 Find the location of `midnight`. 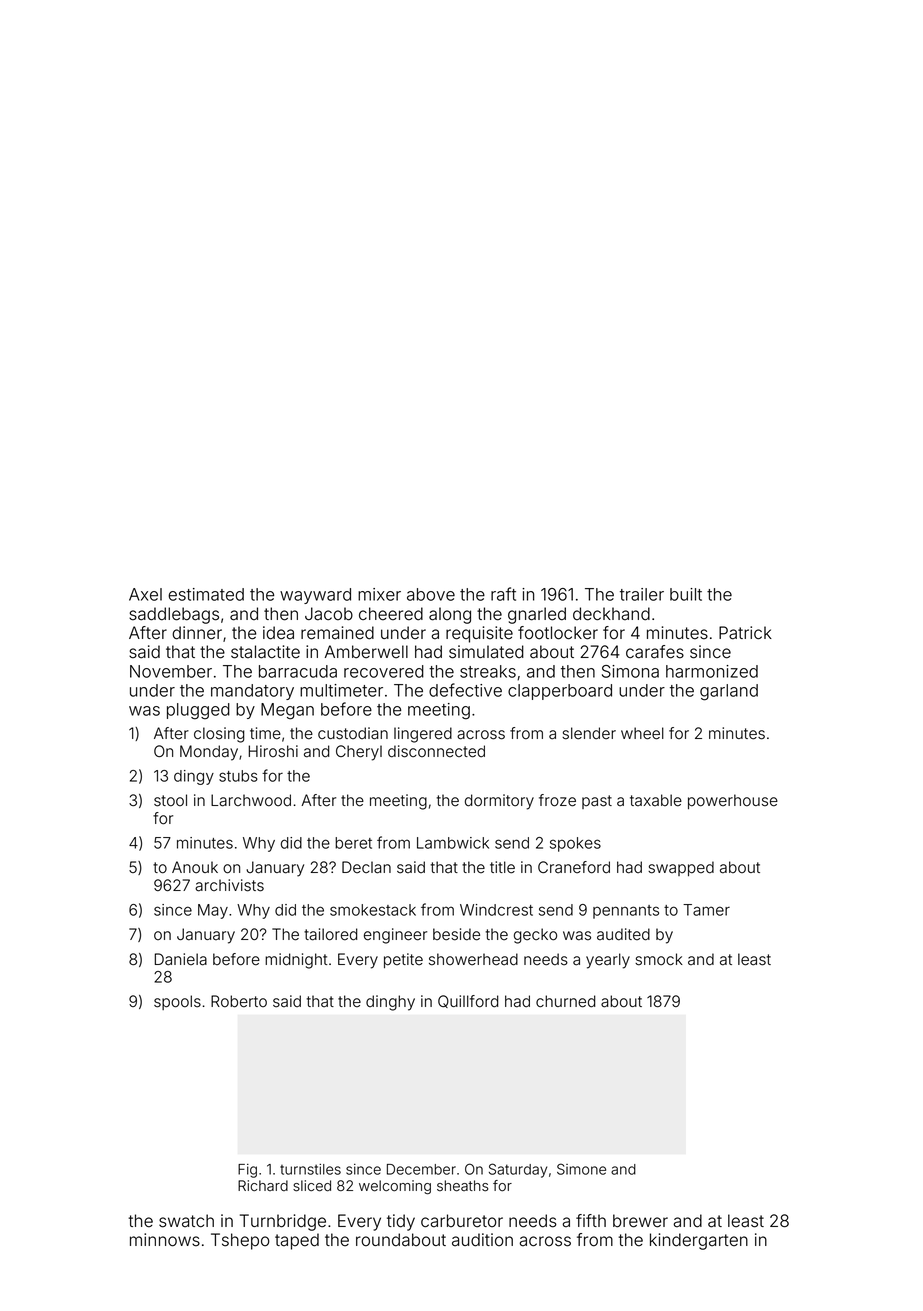

midnight is located at coordinates (296, 961).
